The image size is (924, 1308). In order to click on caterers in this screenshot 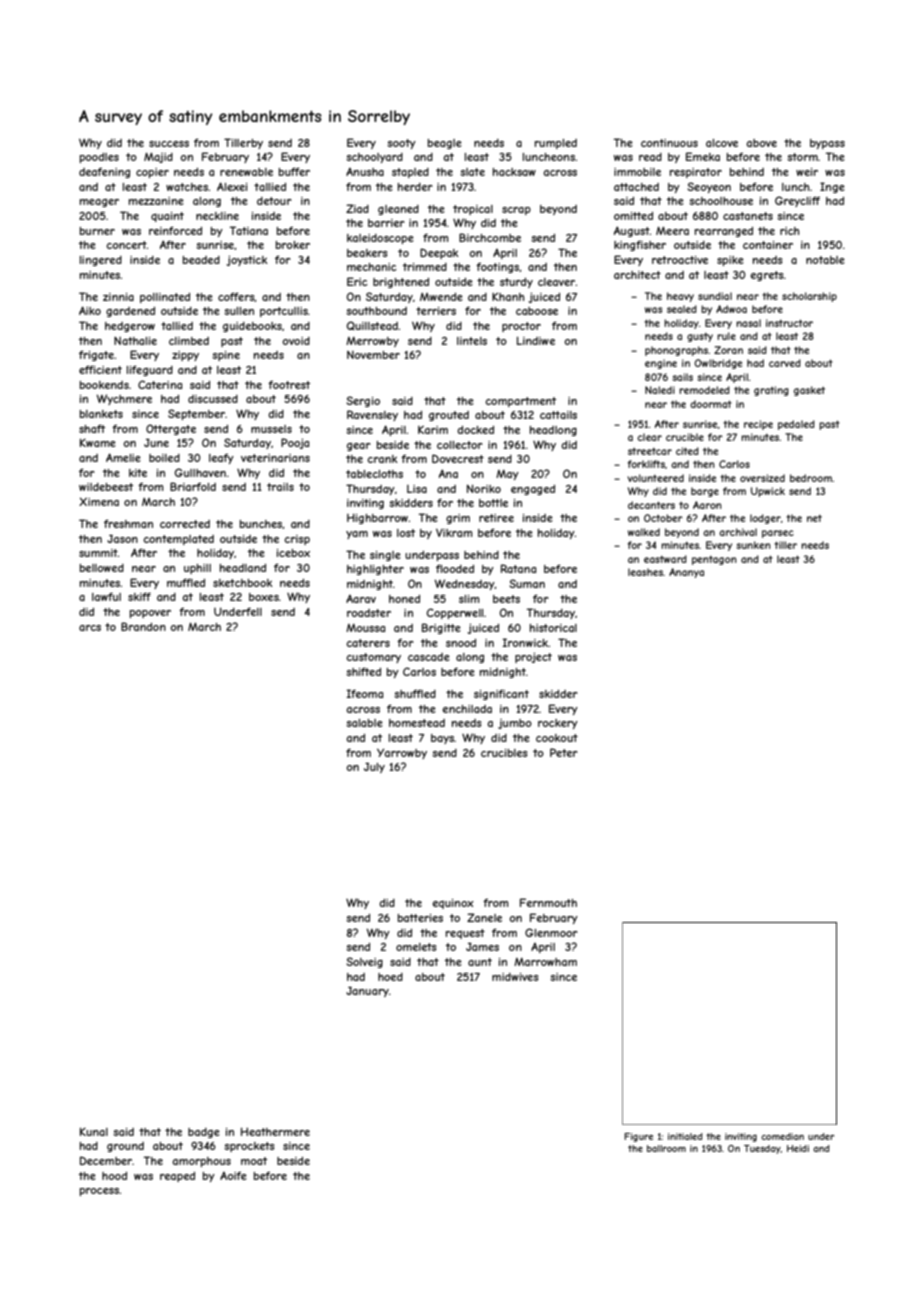, I will do `click(368, 643)`.
